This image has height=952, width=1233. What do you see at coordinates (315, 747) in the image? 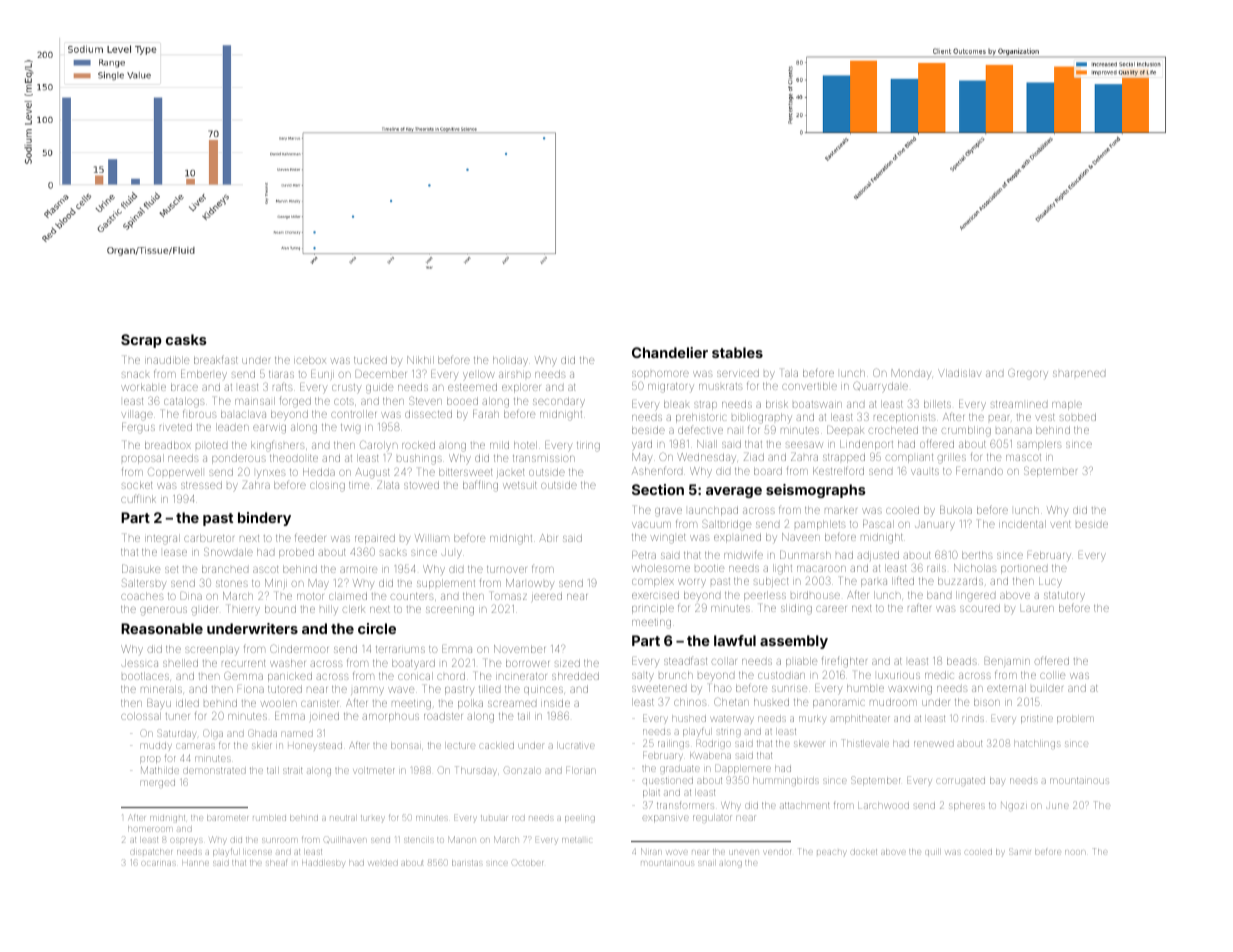
I see `Honeystead` at bounding box center [315, 747].
